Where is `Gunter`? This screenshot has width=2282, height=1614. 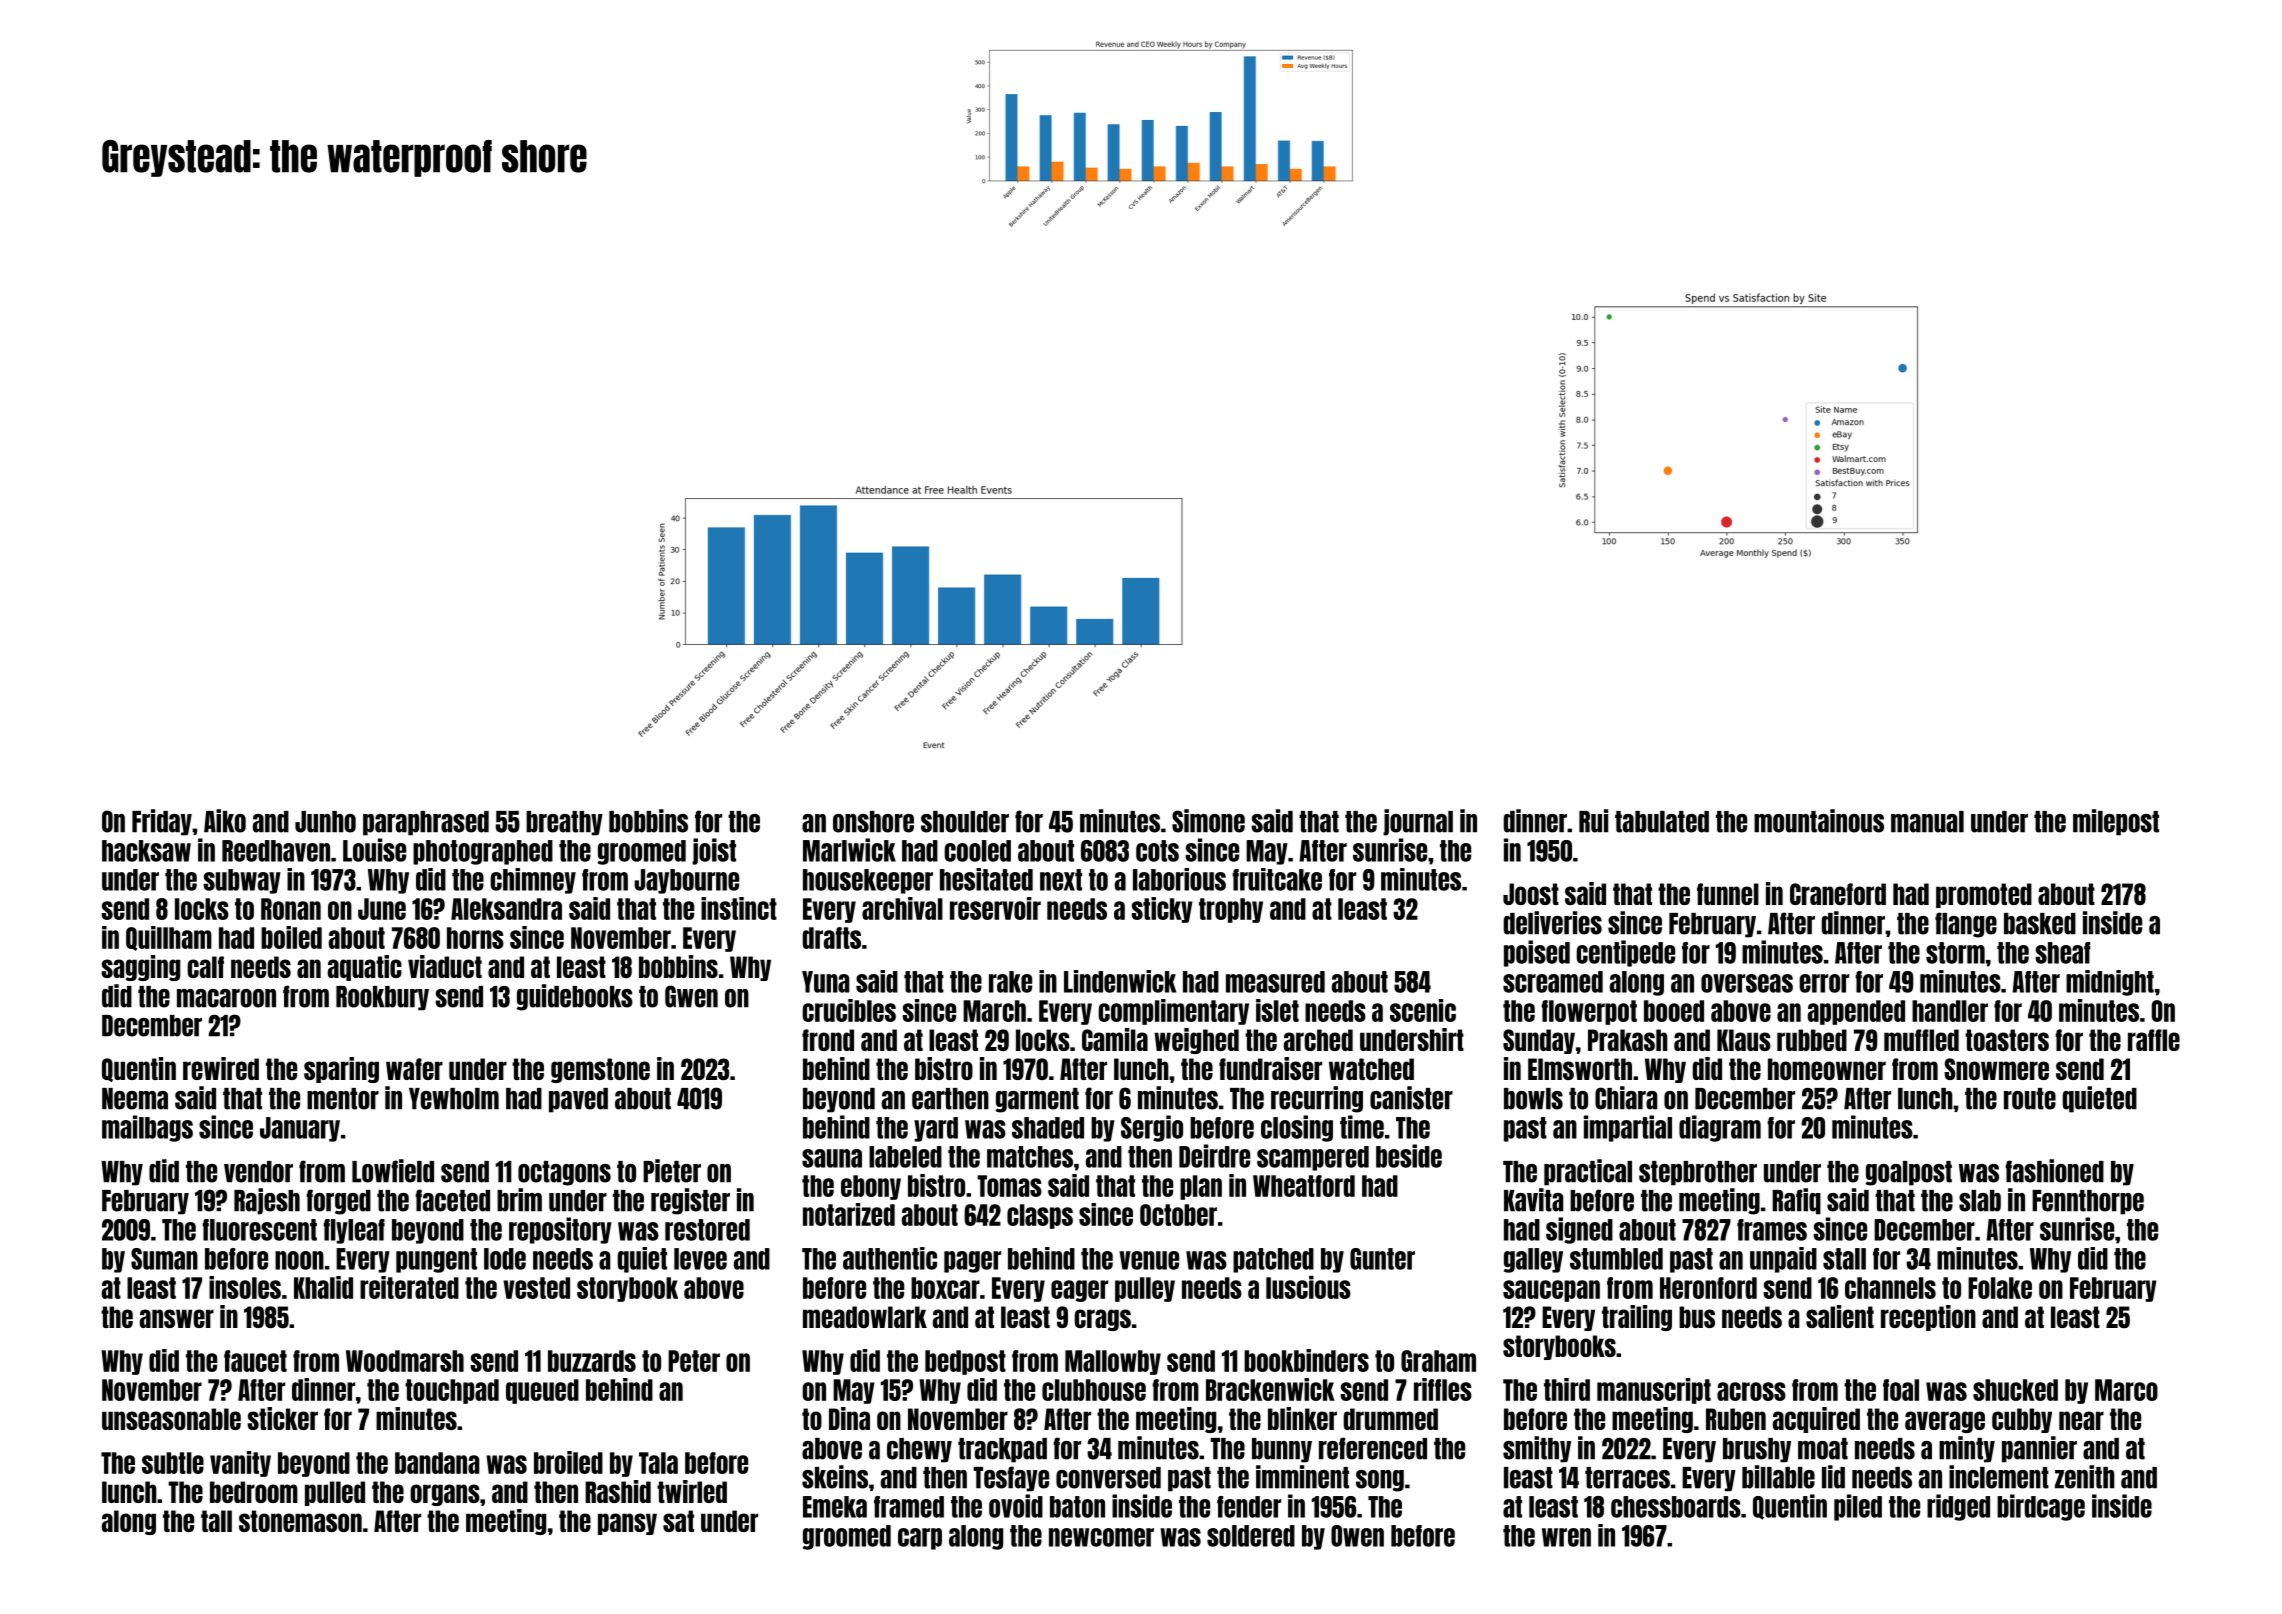
Gunter is located at coordinates (1382, 1259).
